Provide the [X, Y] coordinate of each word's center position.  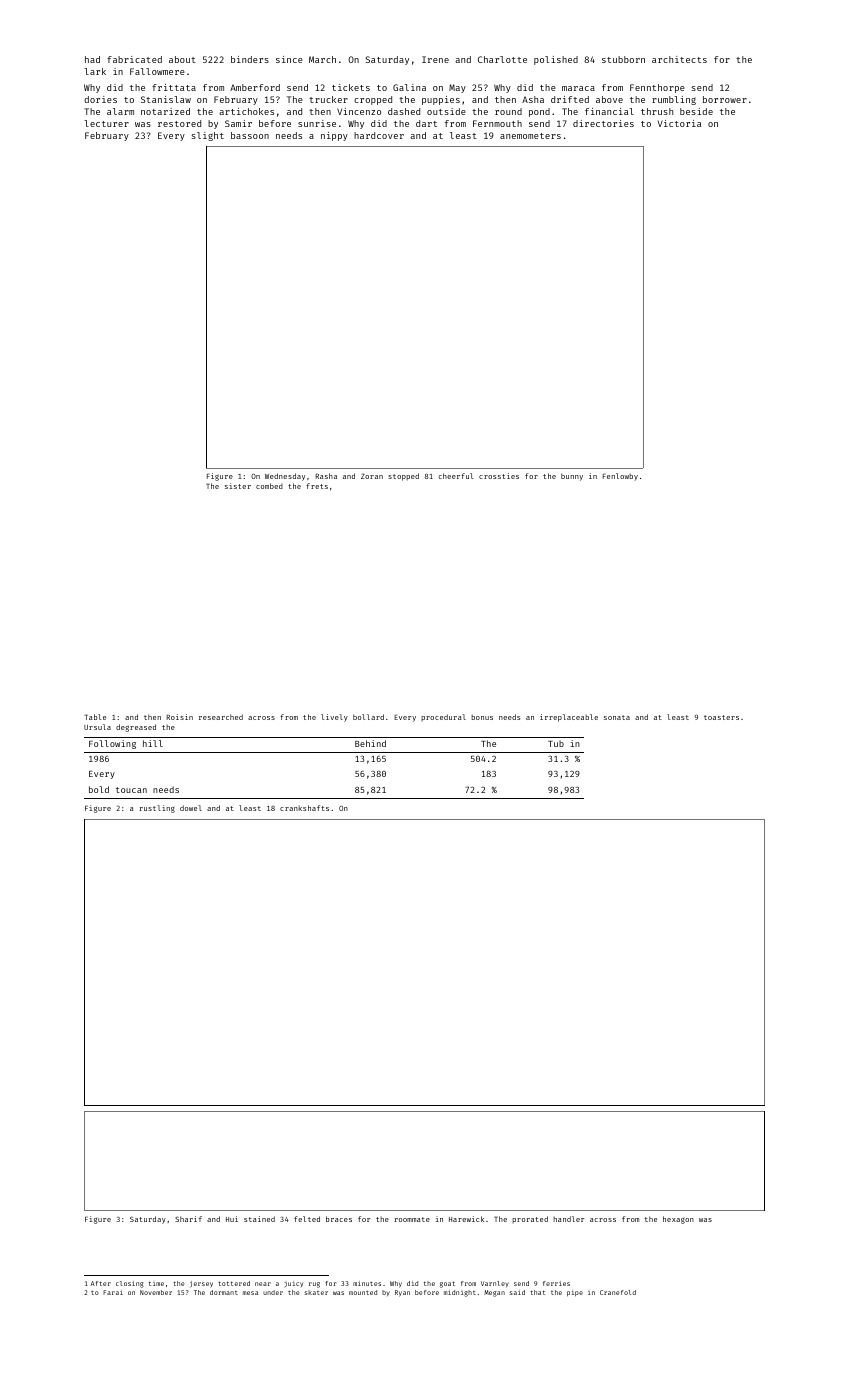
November [156, 1292]
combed [269, 486]
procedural [443, 717]
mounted [363, 1292]
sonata [617, 717]
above [609, 99]
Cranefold [618, 1292]
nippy [334, 136]
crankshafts [304, 808]
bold [99, 789]
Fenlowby [620, 477]
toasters [721, 717]
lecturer [106, 123]
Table [95, 717]
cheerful [456, 476]
